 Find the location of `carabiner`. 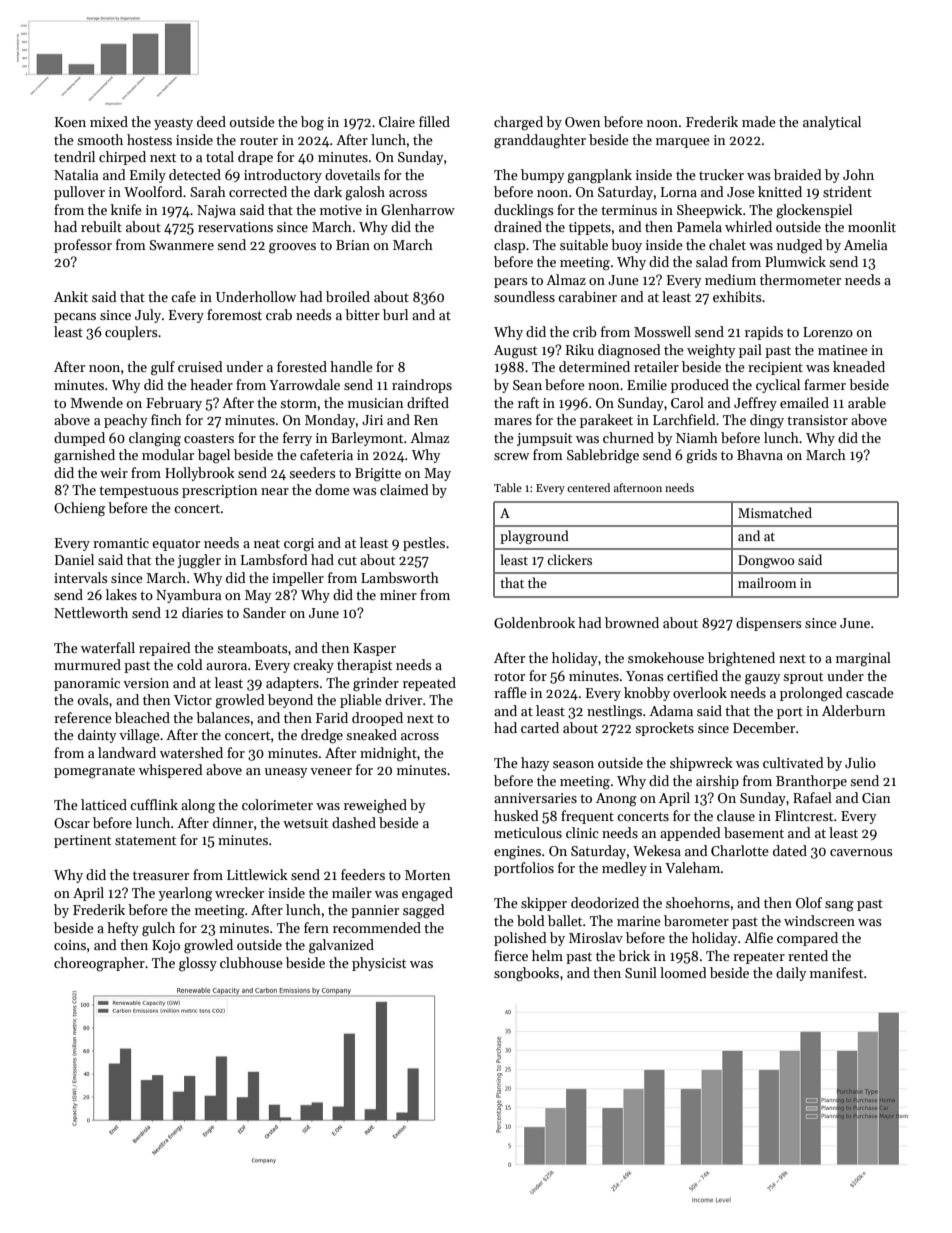

carabiner is located at coordinates (587, 296).
